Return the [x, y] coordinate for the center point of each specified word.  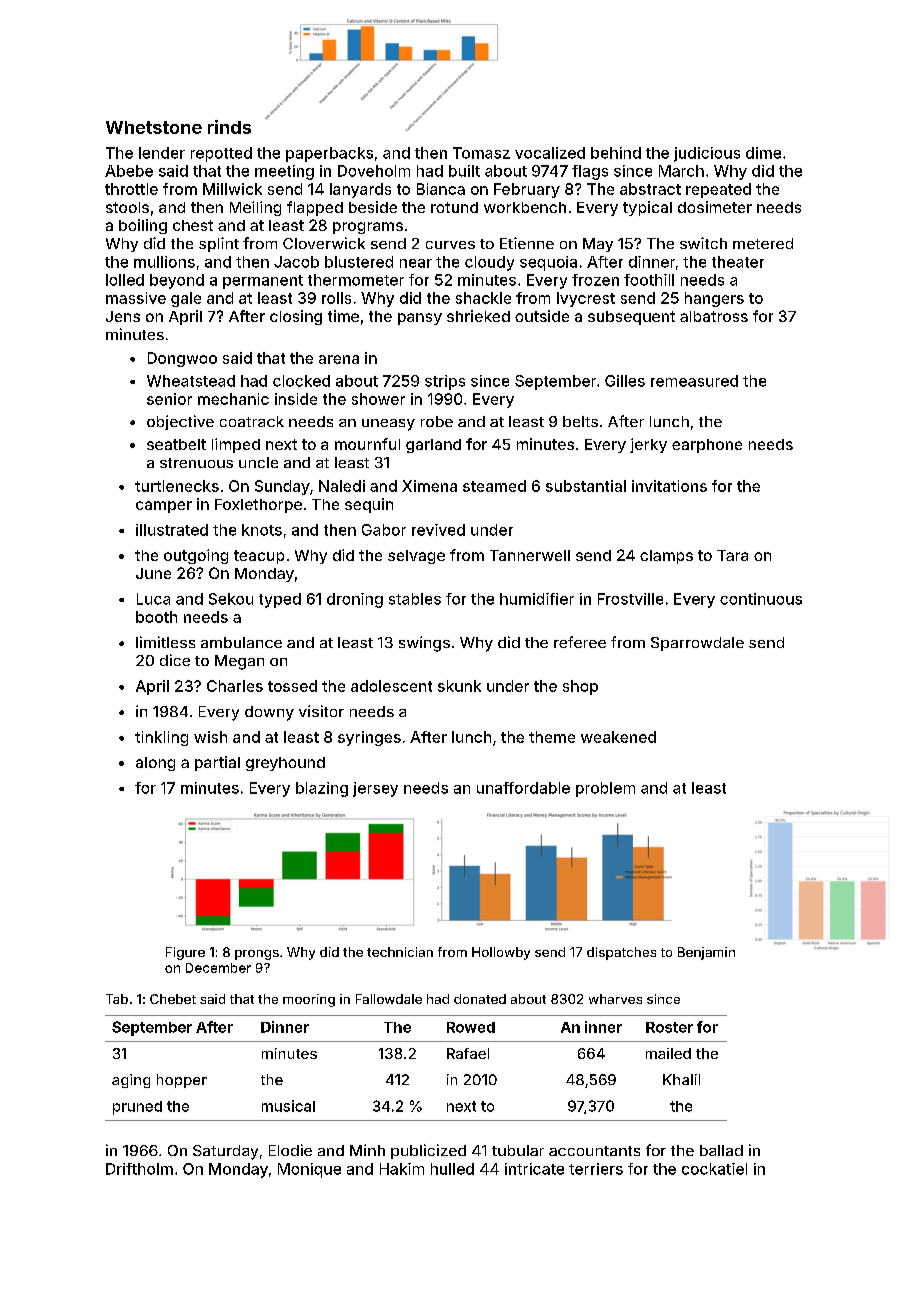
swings [424, 644]
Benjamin [706, 953]
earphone [707, 446]
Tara [732, 555]
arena [339, 359]
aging [131, 1081]
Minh [367, 1150]
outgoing [196, 556]
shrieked [478, 316]
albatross [714, 316]
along [155, 764]
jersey [375, 789]
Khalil [681, 1079]
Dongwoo [182, 359]
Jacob [296, 262]
